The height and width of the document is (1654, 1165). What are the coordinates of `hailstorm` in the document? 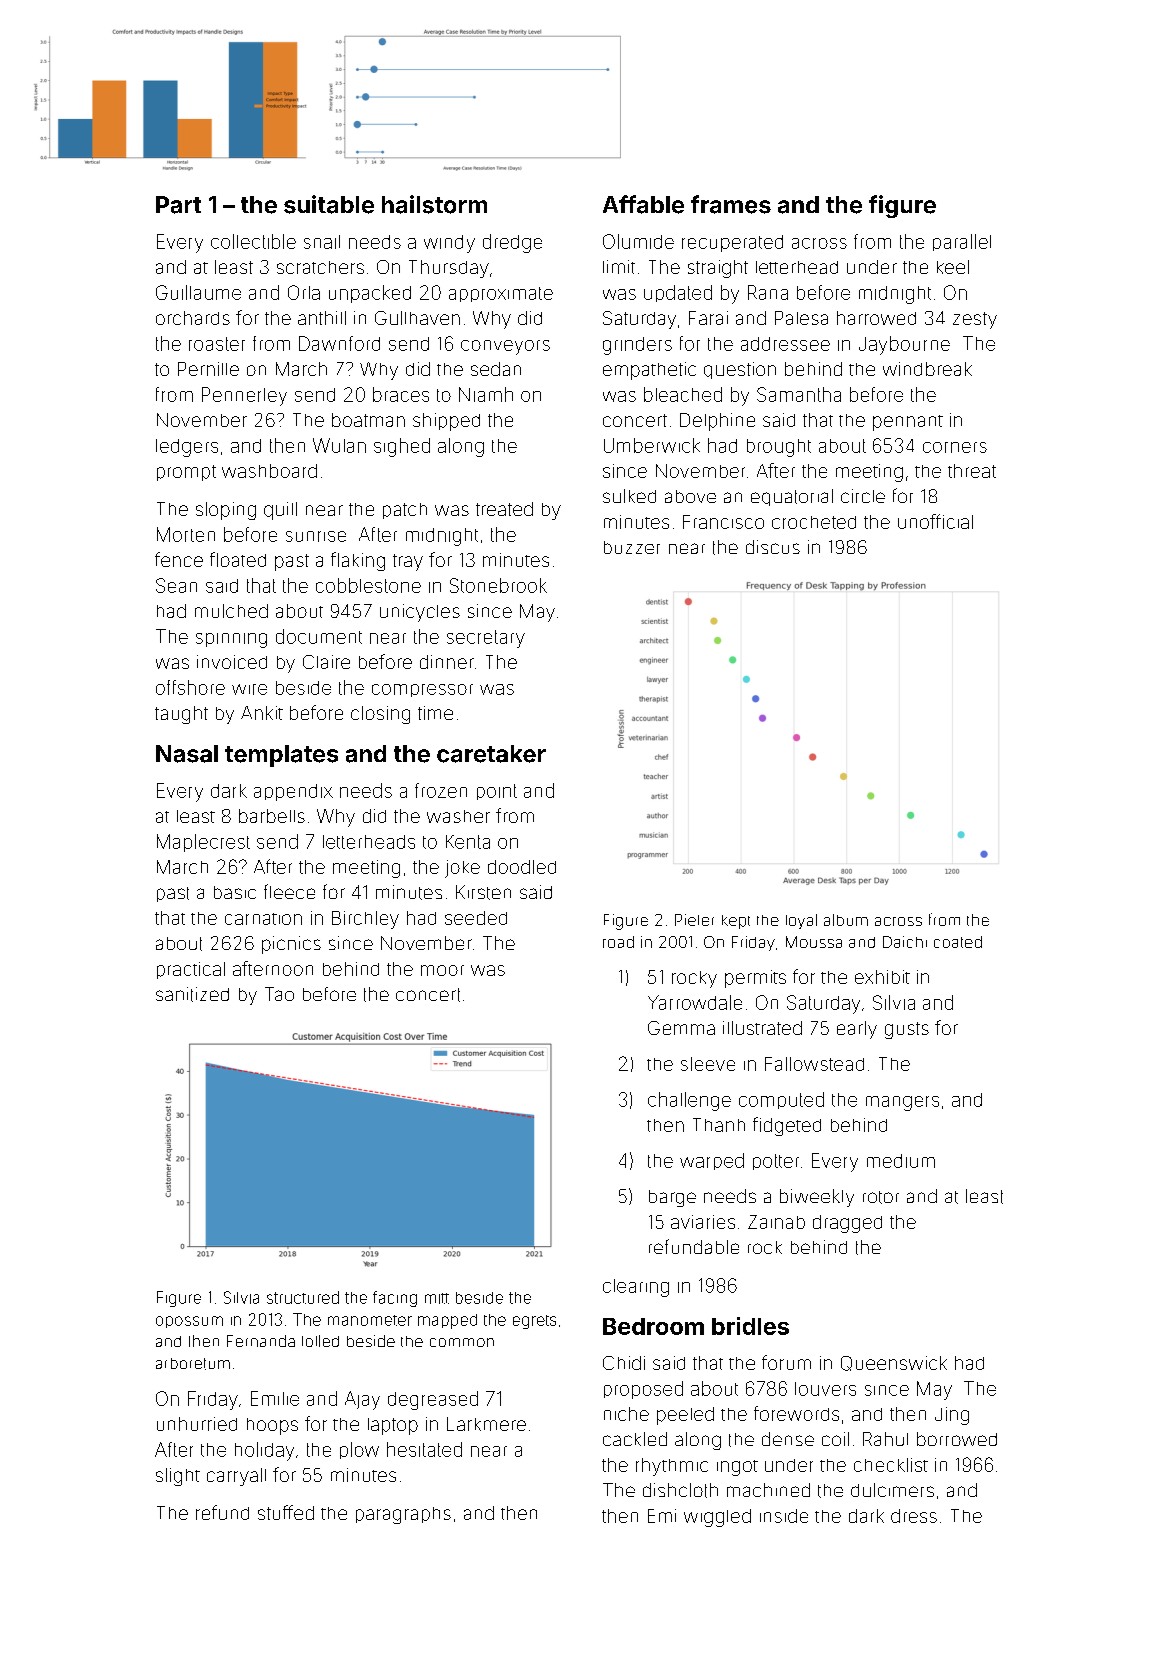 It's located at (434, 204).
